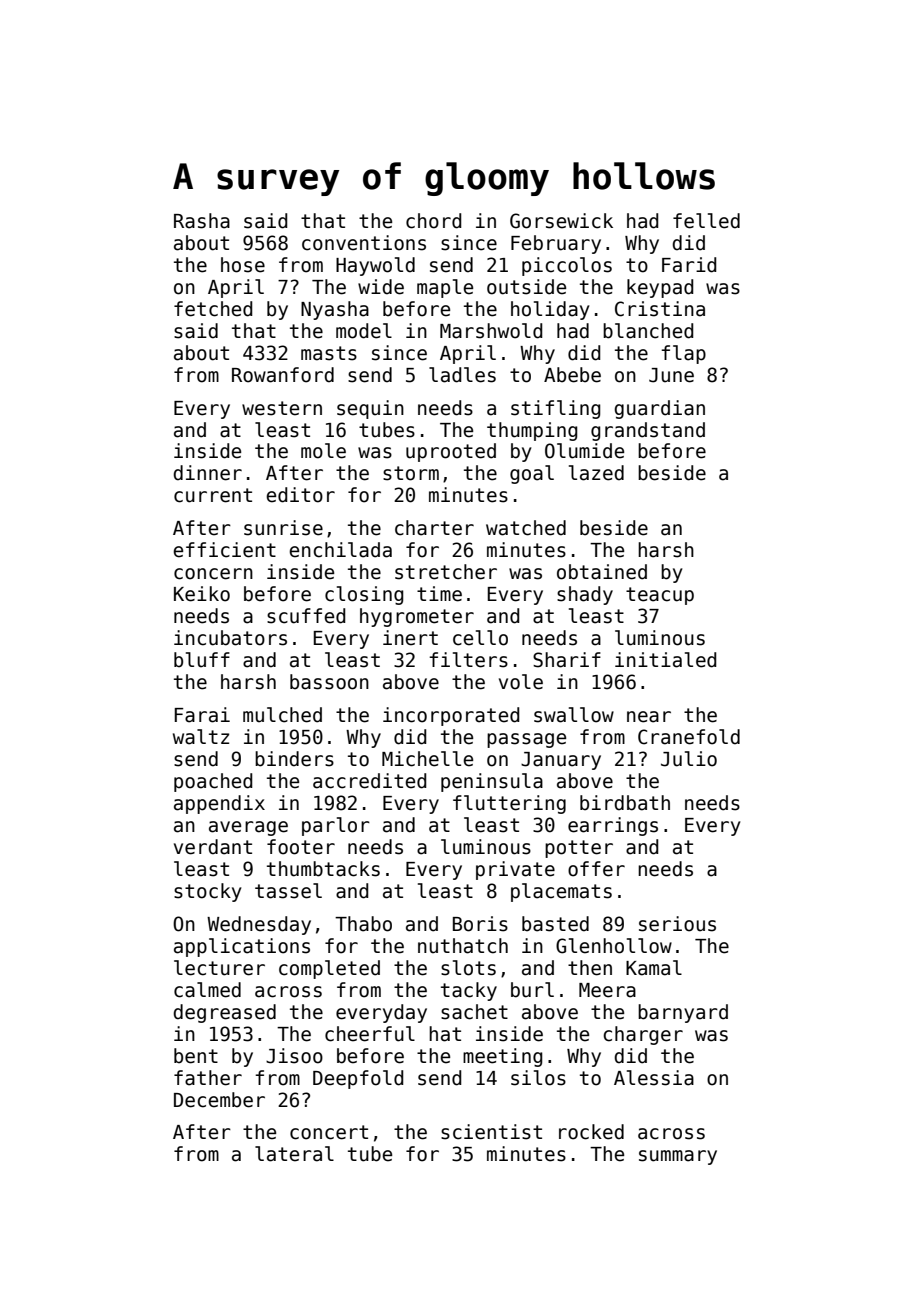 This screenshot has height=1311, width=924. Describe the element at coordinates (491, 1132) in the screenshot. I see `scientist` at that location.
